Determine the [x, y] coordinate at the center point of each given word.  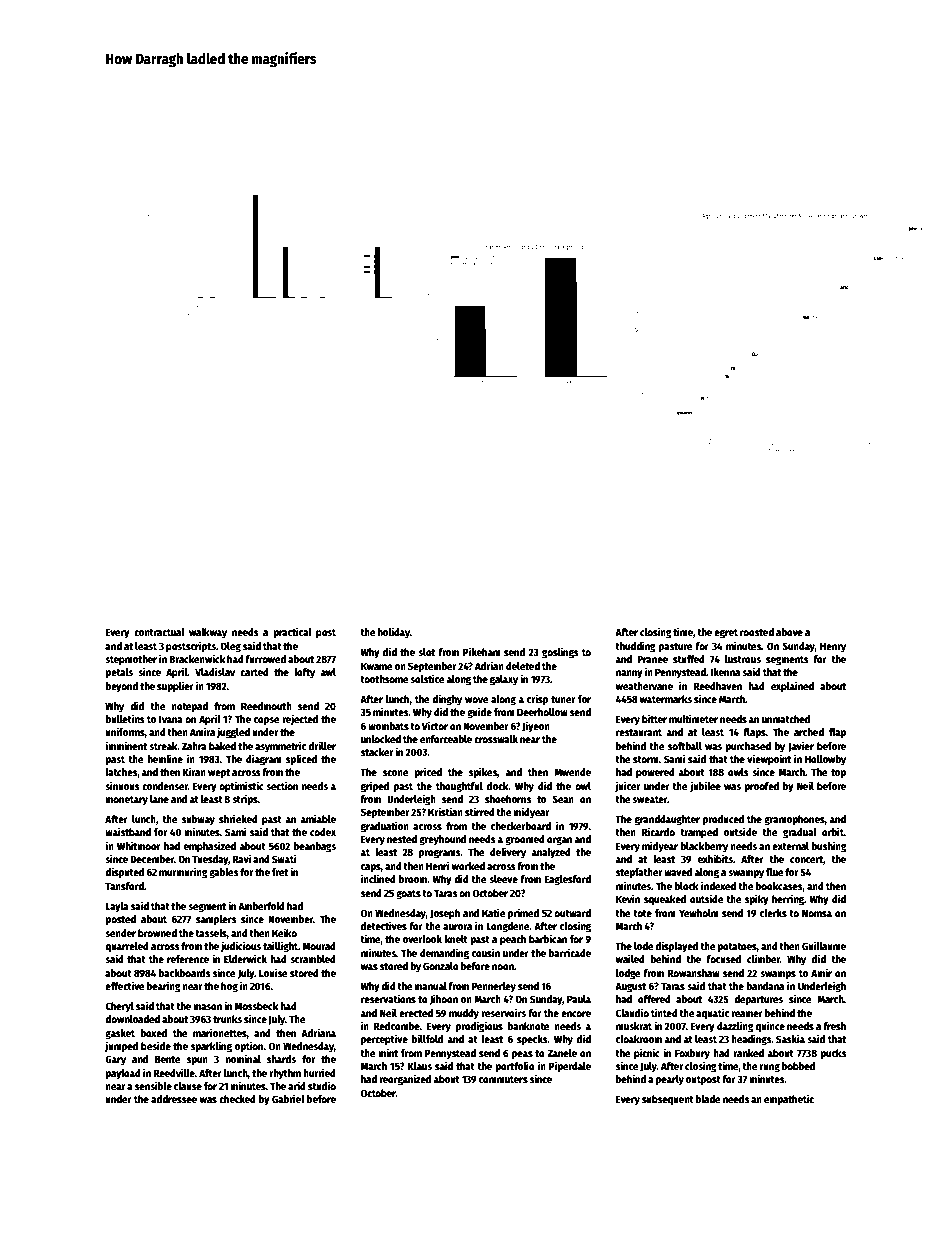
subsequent [668, 1100]
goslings [560, 653]
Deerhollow [542, 712]
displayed [677, 946]
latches [121, 772]
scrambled [313, 959]
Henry [833, 647]
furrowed [265, 659]
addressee [174, 1099]
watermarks [666, 699]
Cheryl [119, 1007]
